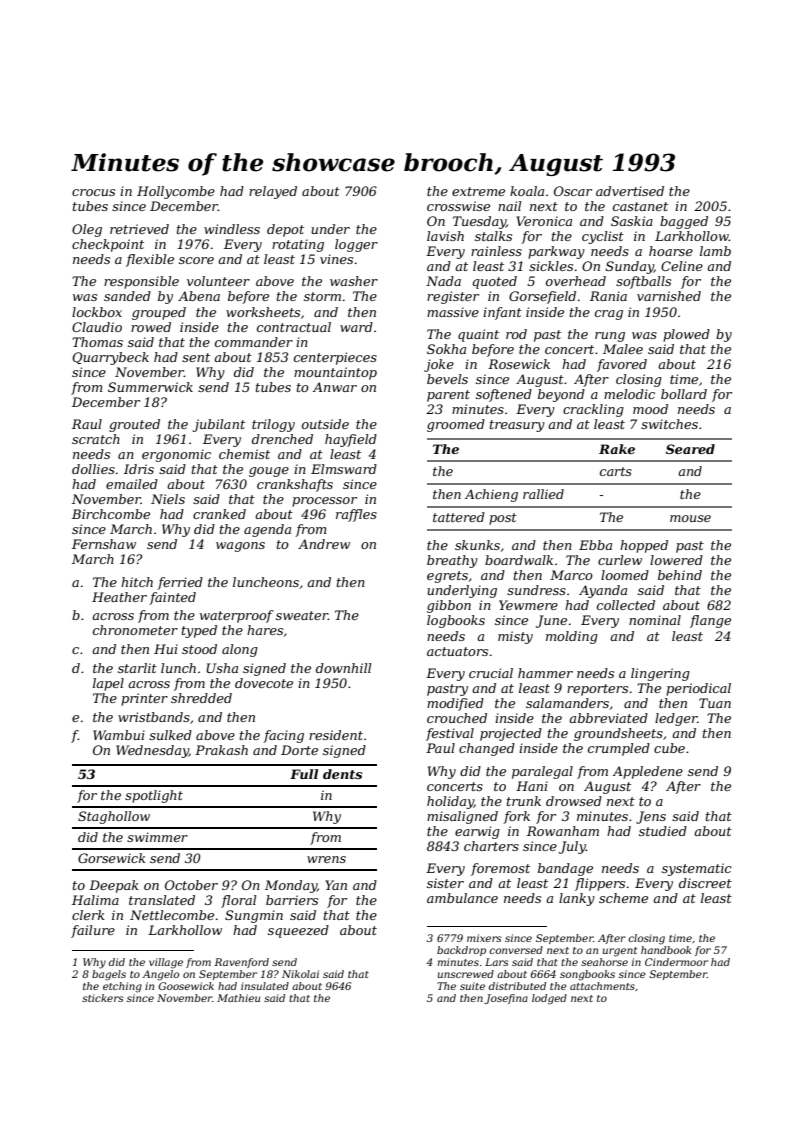 The height and width of the image is (1141, 804). Describe the element at coordinates (273, 192) in the image. I see `relayed` at that location.
